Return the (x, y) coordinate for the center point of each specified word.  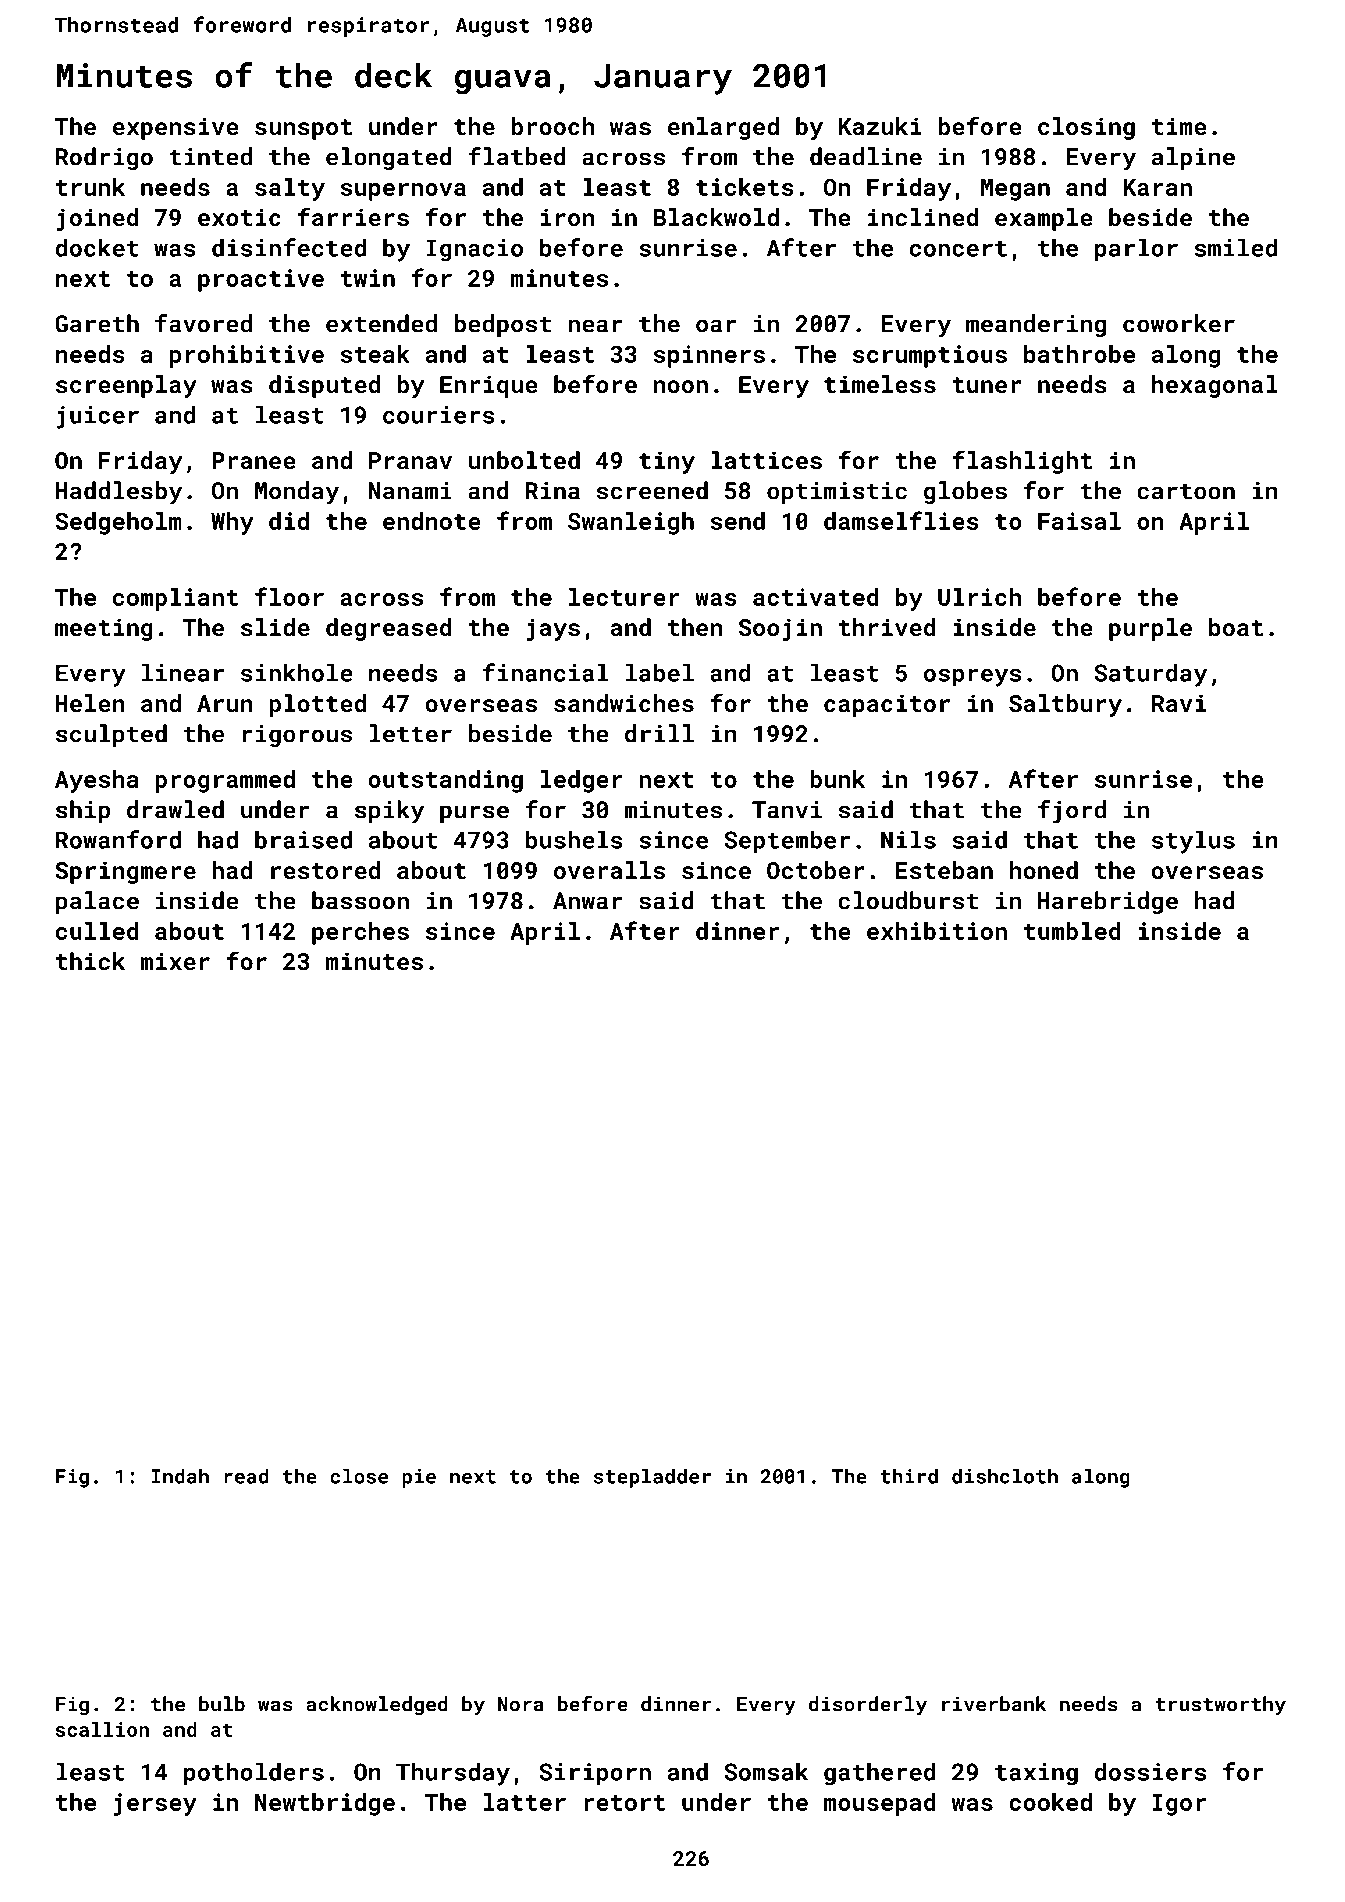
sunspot (303, 129)
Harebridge (1108, 902)
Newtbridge (325, 1804)
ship (83, 811)
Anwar (588, 901)
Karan (1157, 187)
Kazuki (880, 126)
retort (624, 1803)
